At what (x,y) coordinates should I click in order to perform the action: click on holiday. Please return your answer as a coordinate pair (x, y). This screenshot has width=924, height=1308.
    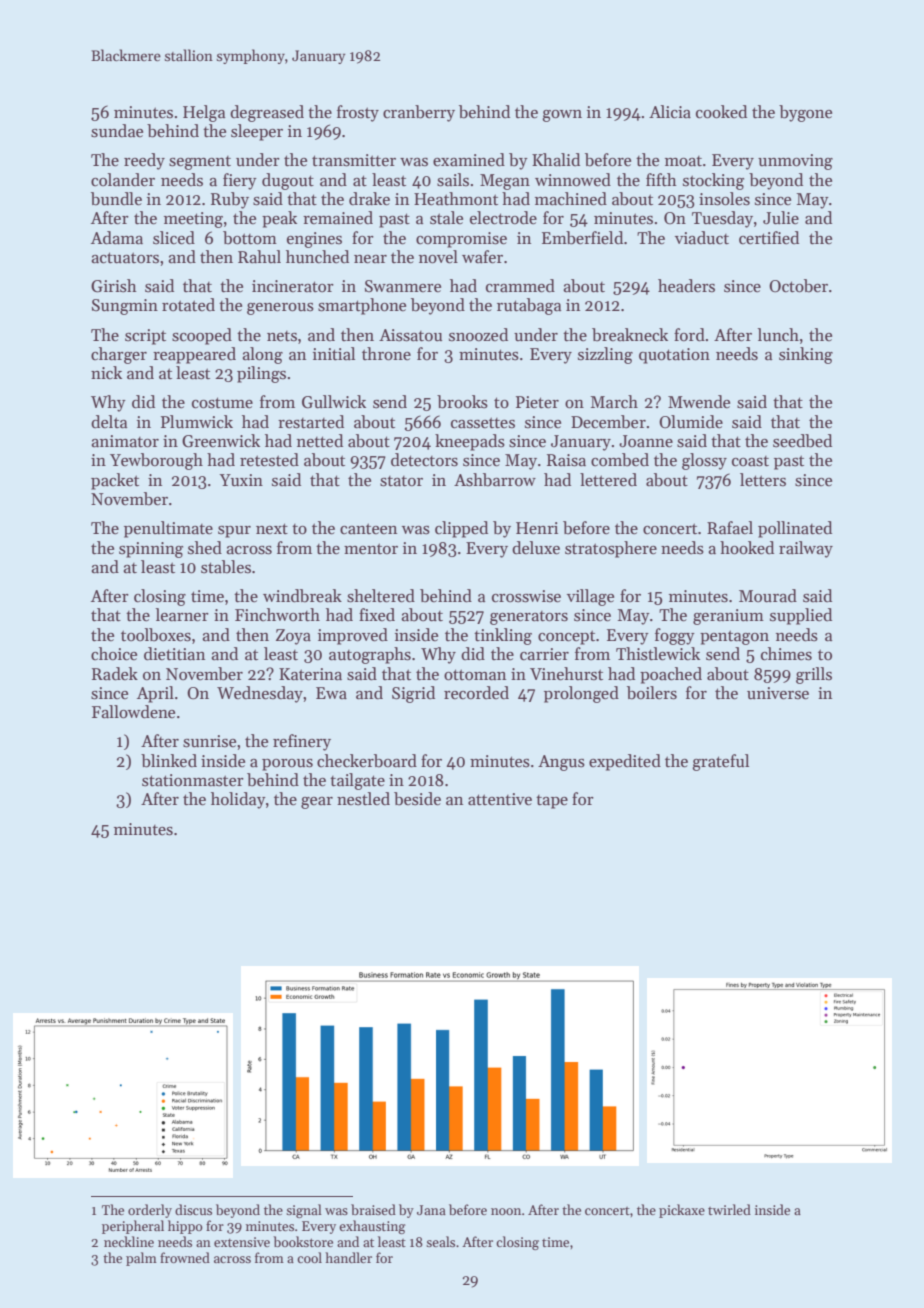
    Looking at the image, I should click on (238, 800).
